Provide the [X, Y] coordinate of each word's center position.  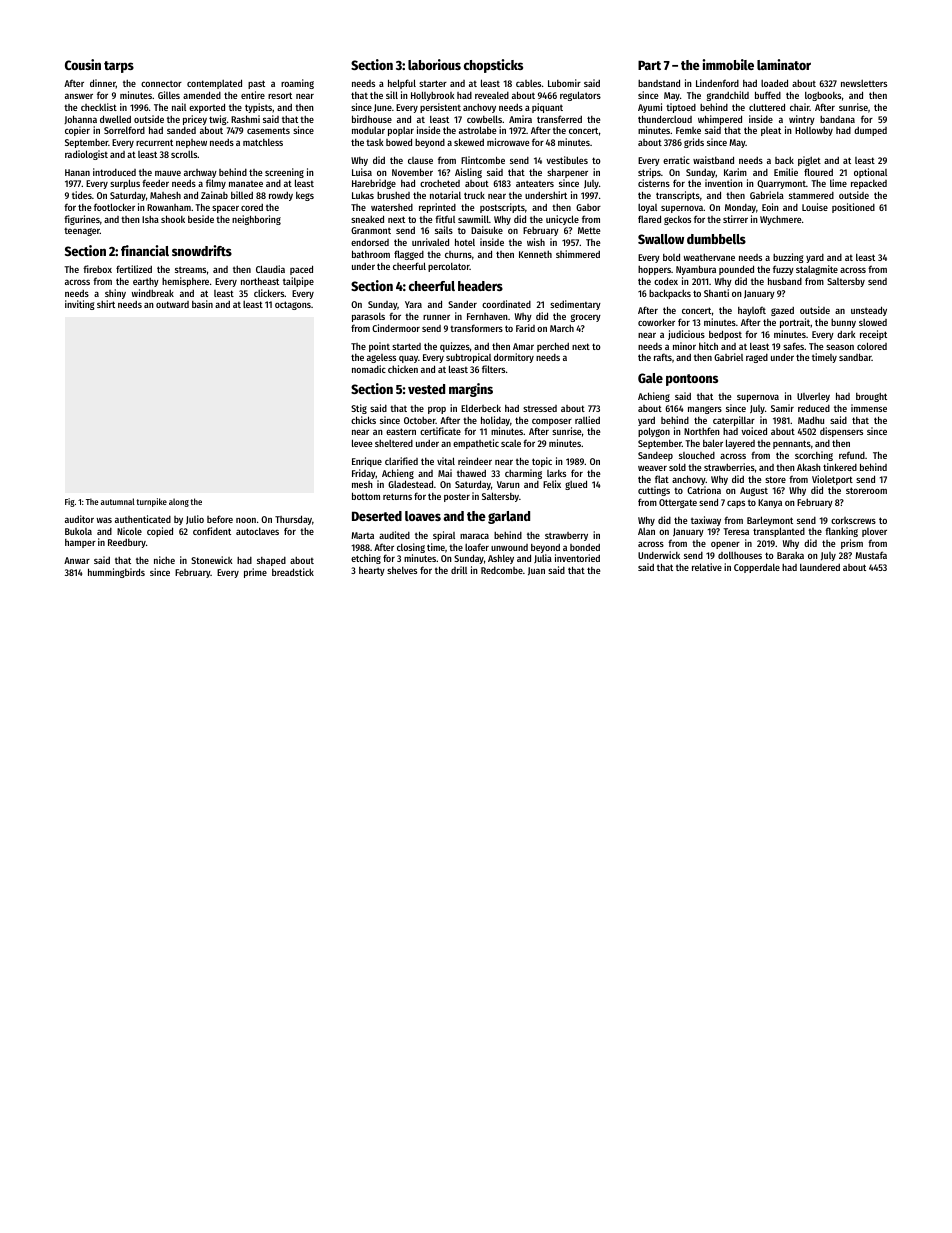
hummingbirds [116, 573]
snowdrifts [202, 250]
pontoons [692, 380]
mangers [705, 410]
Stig [359, 409]
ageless [381, 358]
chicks [363, 420]
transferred [559, 119]
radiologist [86, 155]
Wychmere [780, 220]
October [420, 420]
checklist [99, 107]
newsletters [864, 83]
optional [870, 173]
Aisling [468, 173]
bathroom [371, 254]
